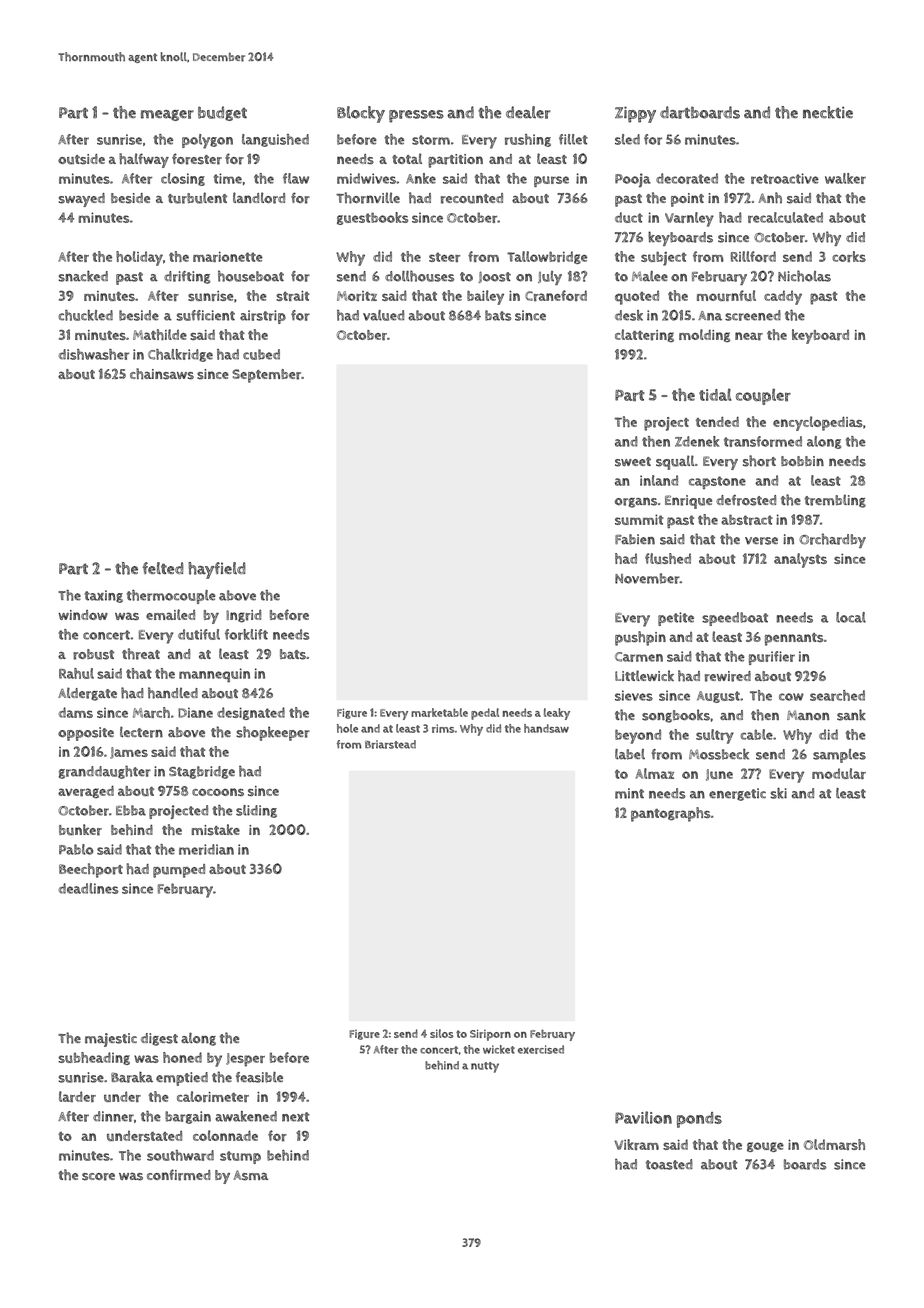 The width and height of the screenshot is (924, 1308). Describe the element at coordinates (635, 114) in the screenshot. I see `Zippy` at that location.
